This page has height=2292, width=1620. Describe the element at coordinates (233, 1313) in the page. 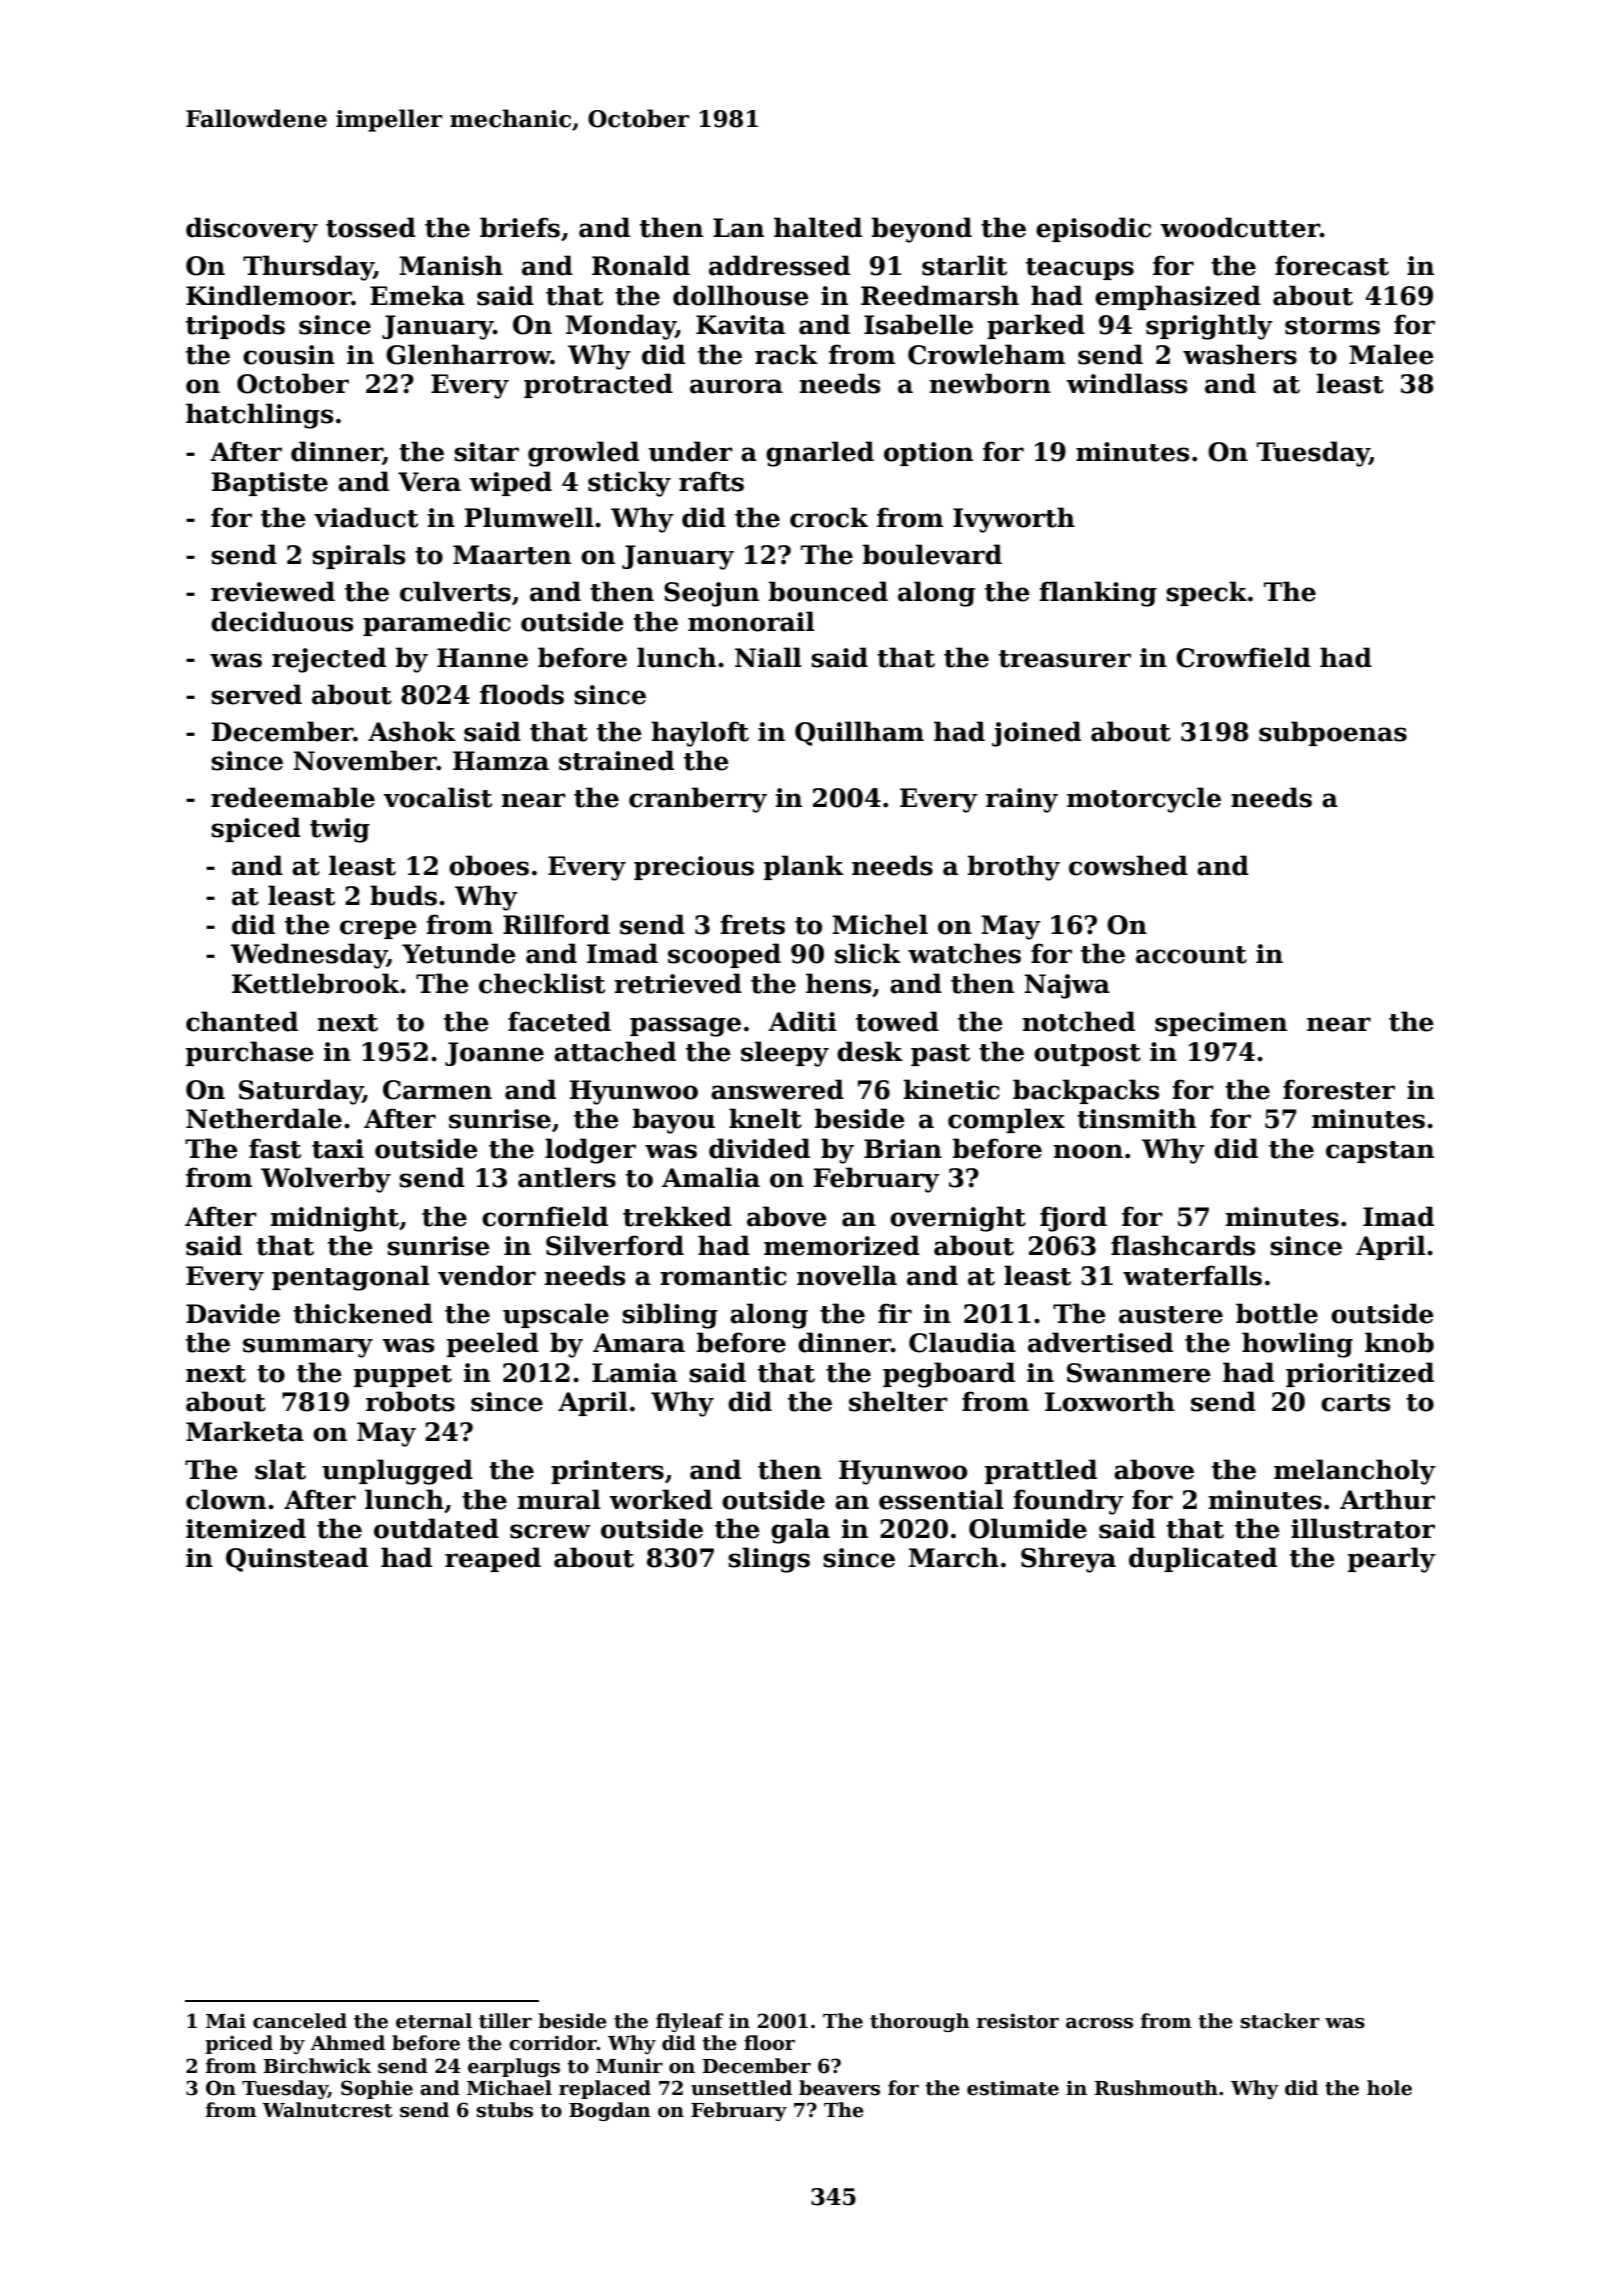

I see `Davide` at that location.
